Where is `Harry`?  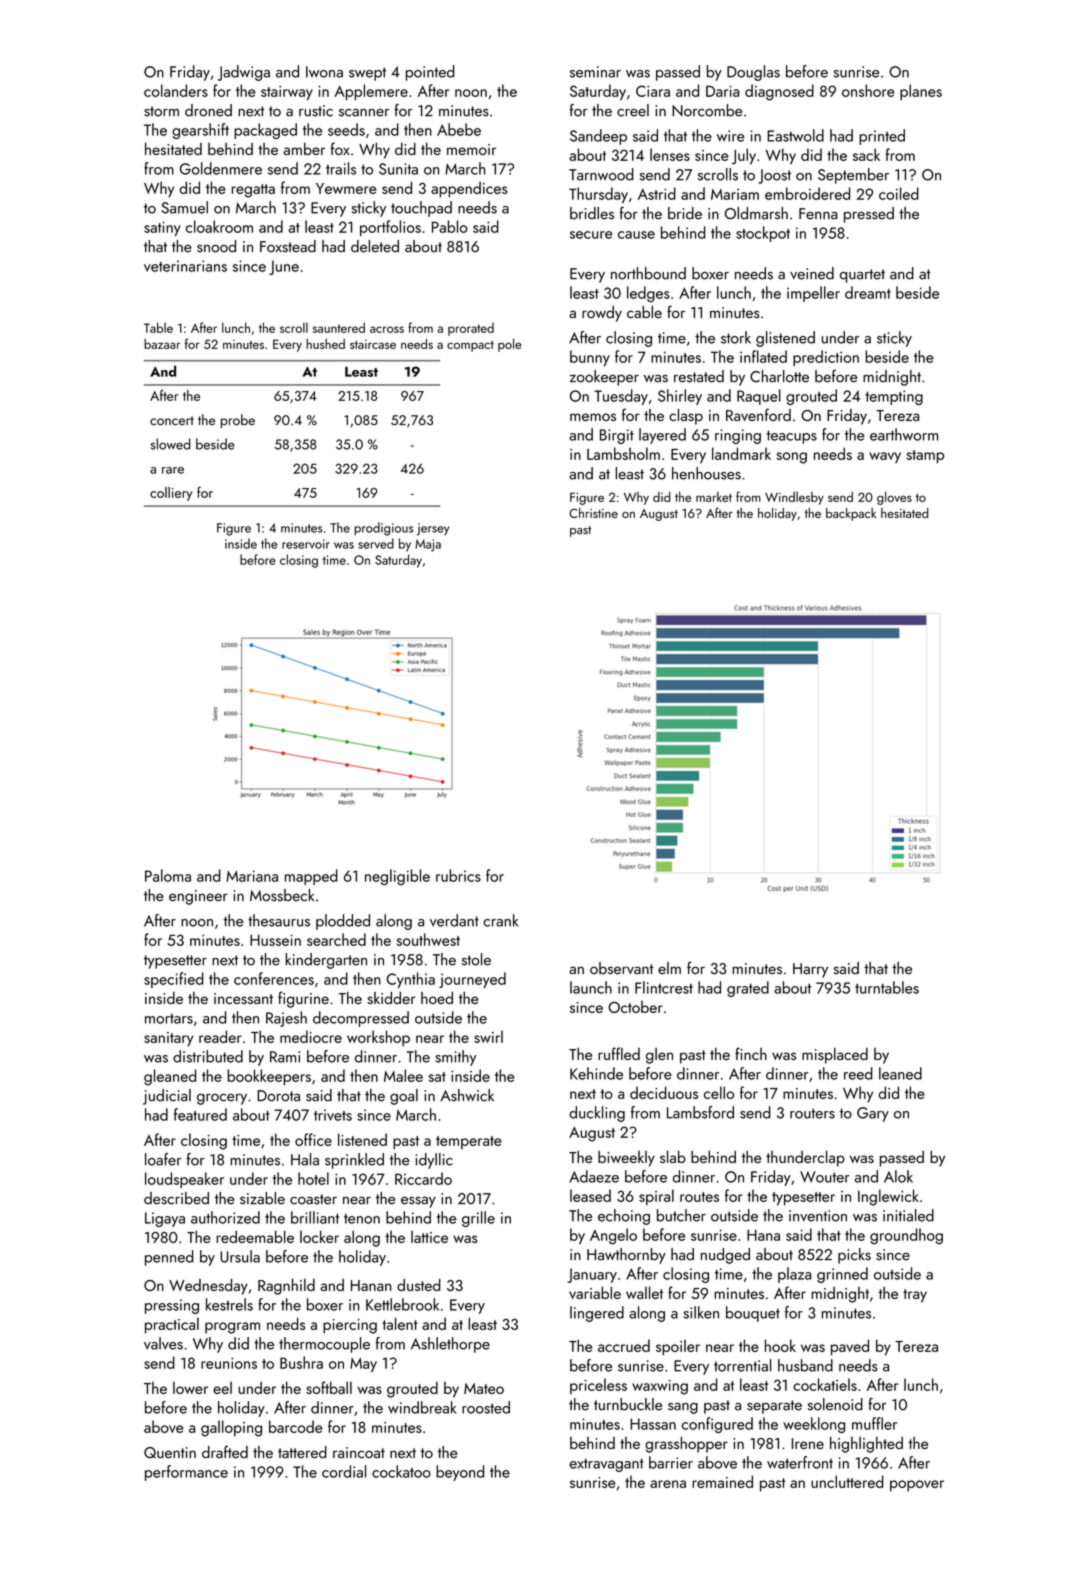 Harry is located at coordinates (810, 970).
